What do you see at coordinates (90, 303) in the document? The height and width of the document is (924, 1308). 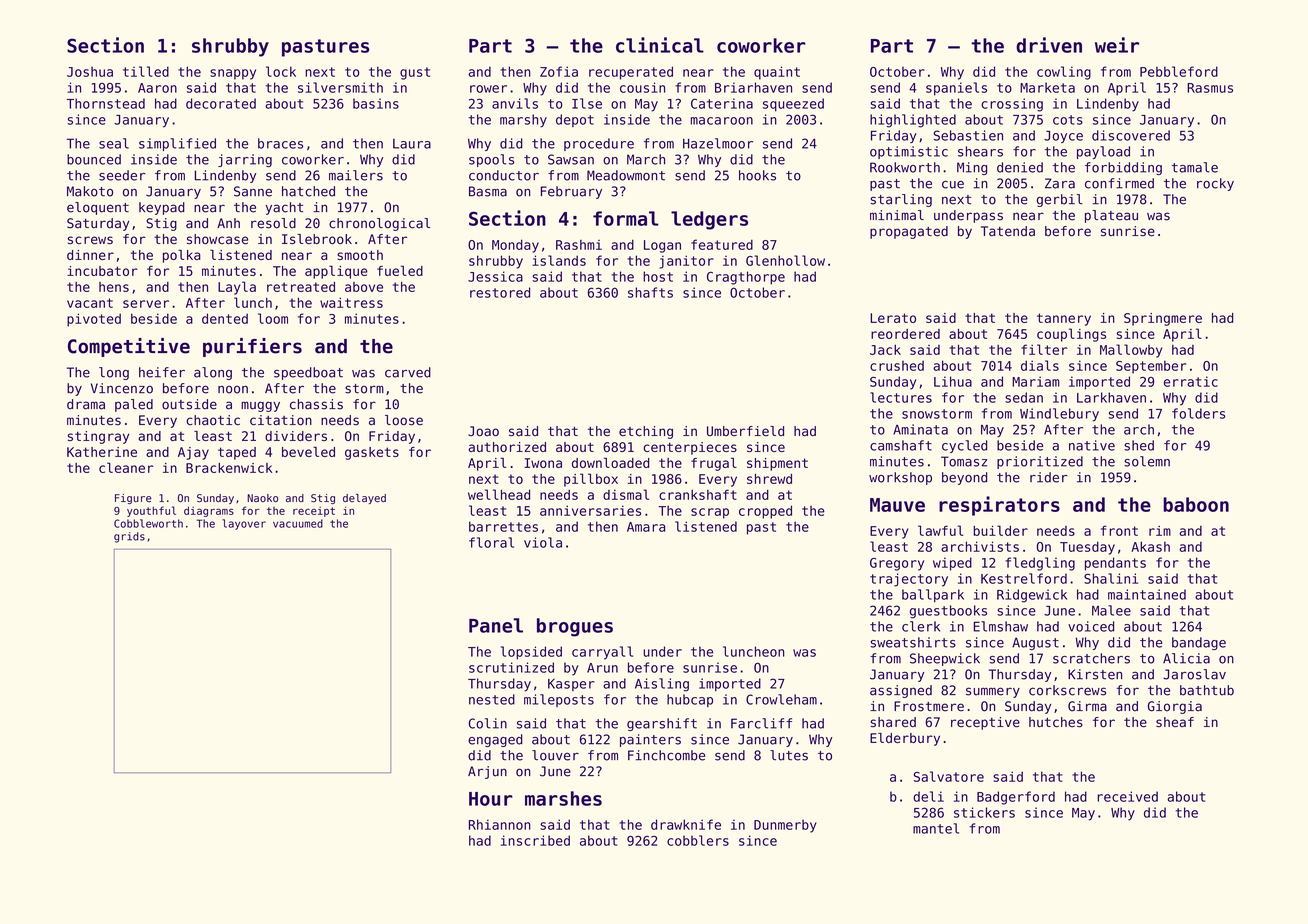 I see `vacant` at bounding box center [90, 303].
